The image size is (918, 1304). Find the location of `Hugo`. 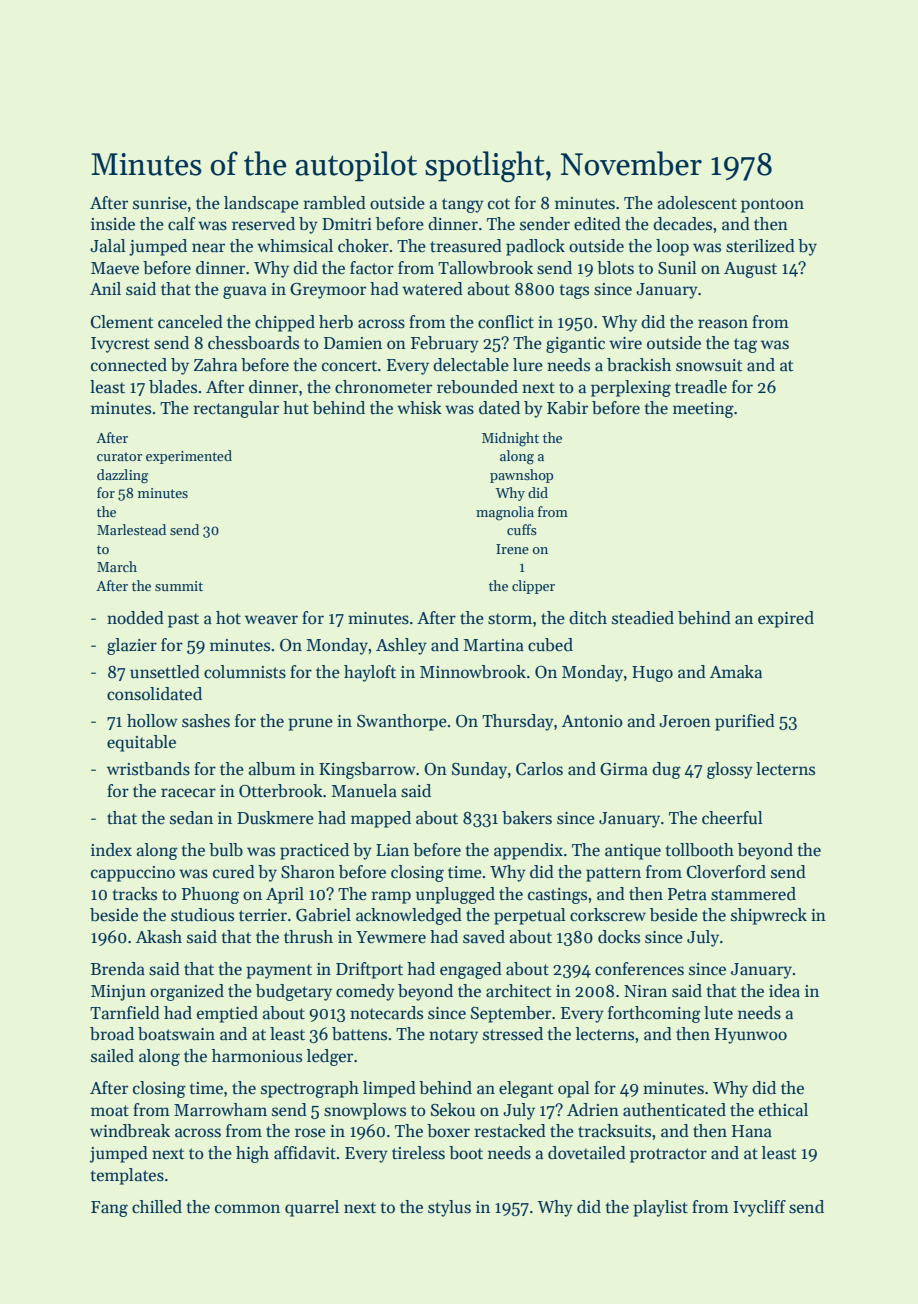

Hugo is located at coordinates (652, 674).
